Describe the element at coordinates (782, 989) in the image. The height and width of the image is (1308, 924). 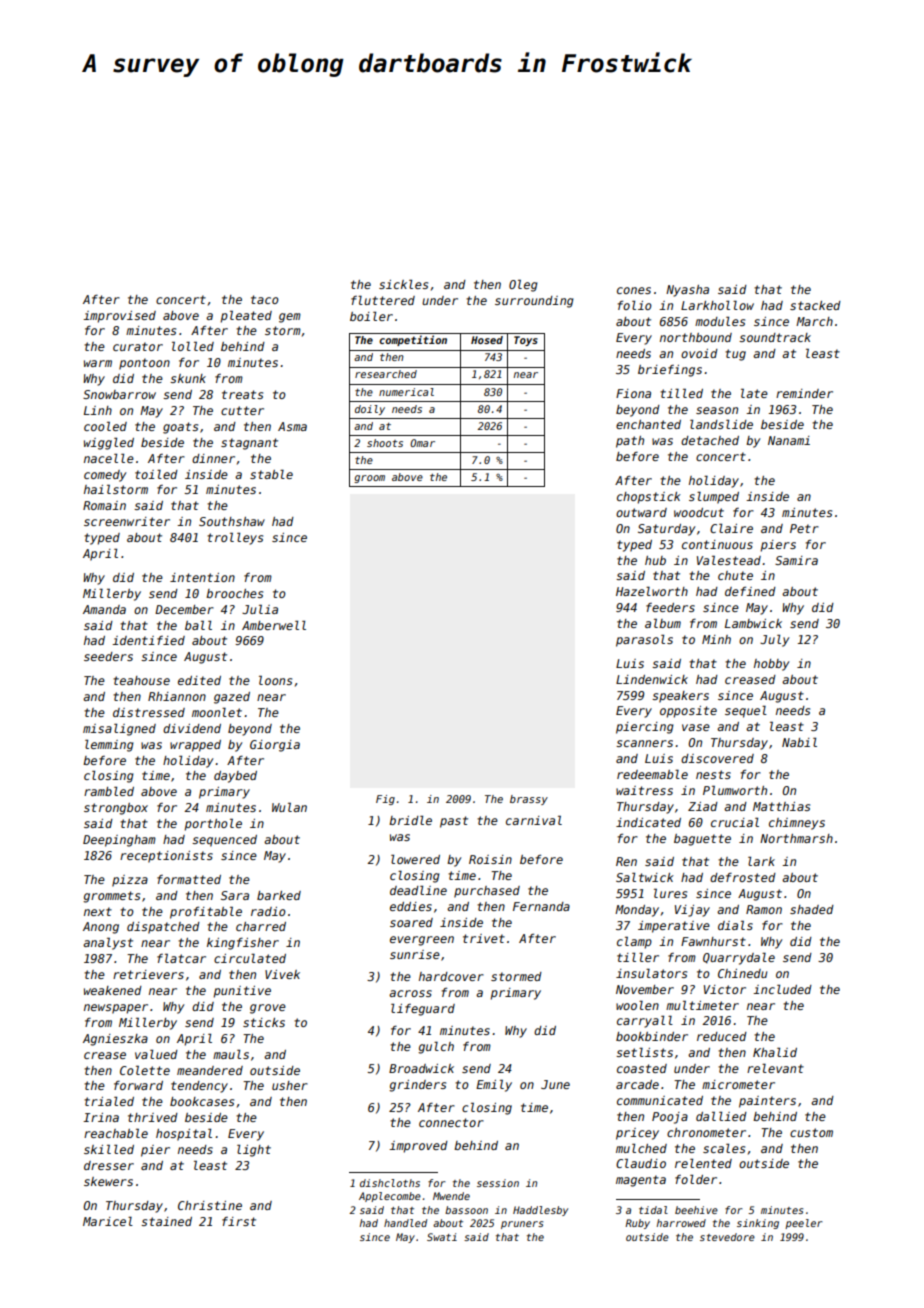
I see `included` at that location.
